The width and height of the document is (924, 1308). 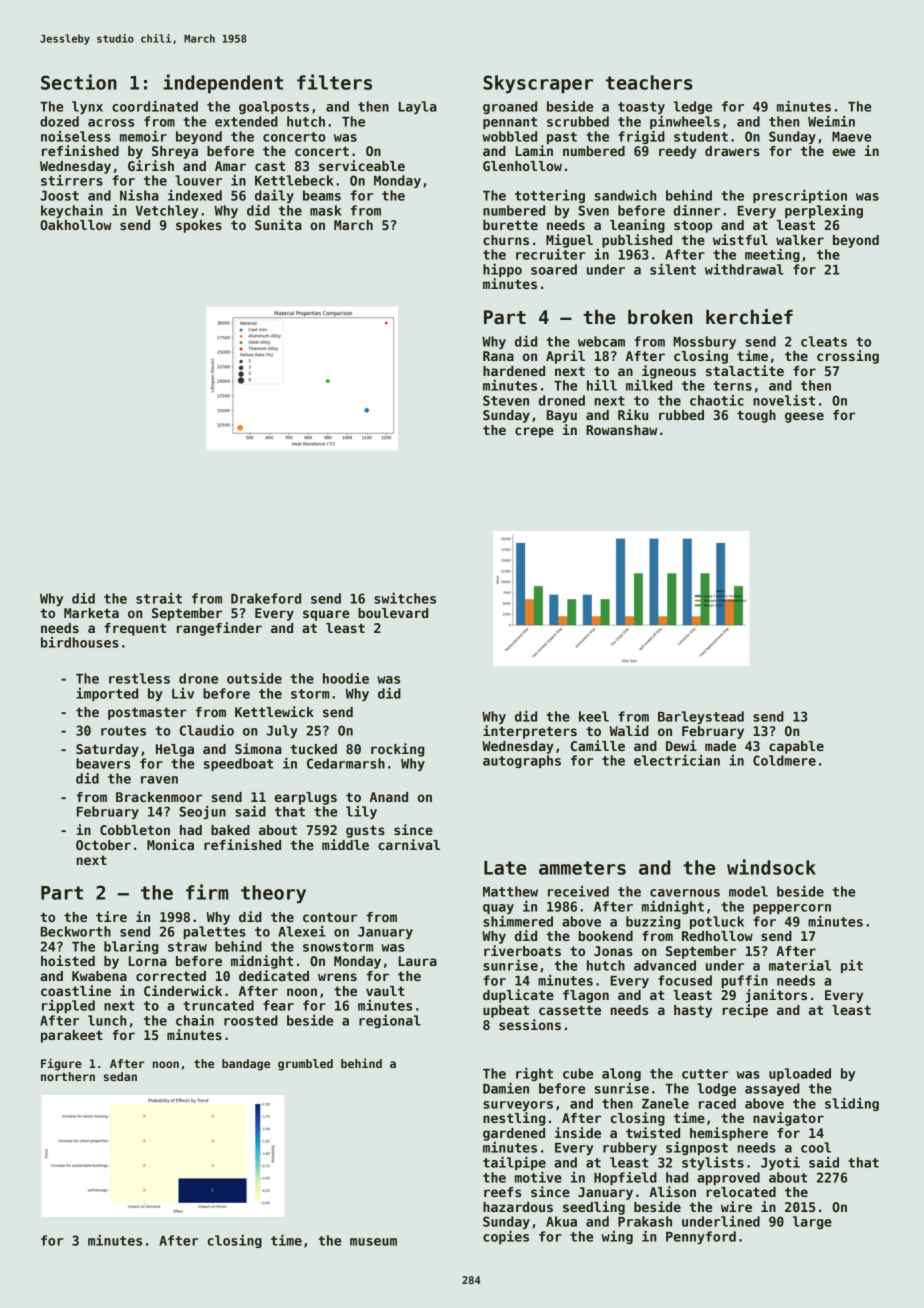 I want to click on made, so click(x=720, y=746).
